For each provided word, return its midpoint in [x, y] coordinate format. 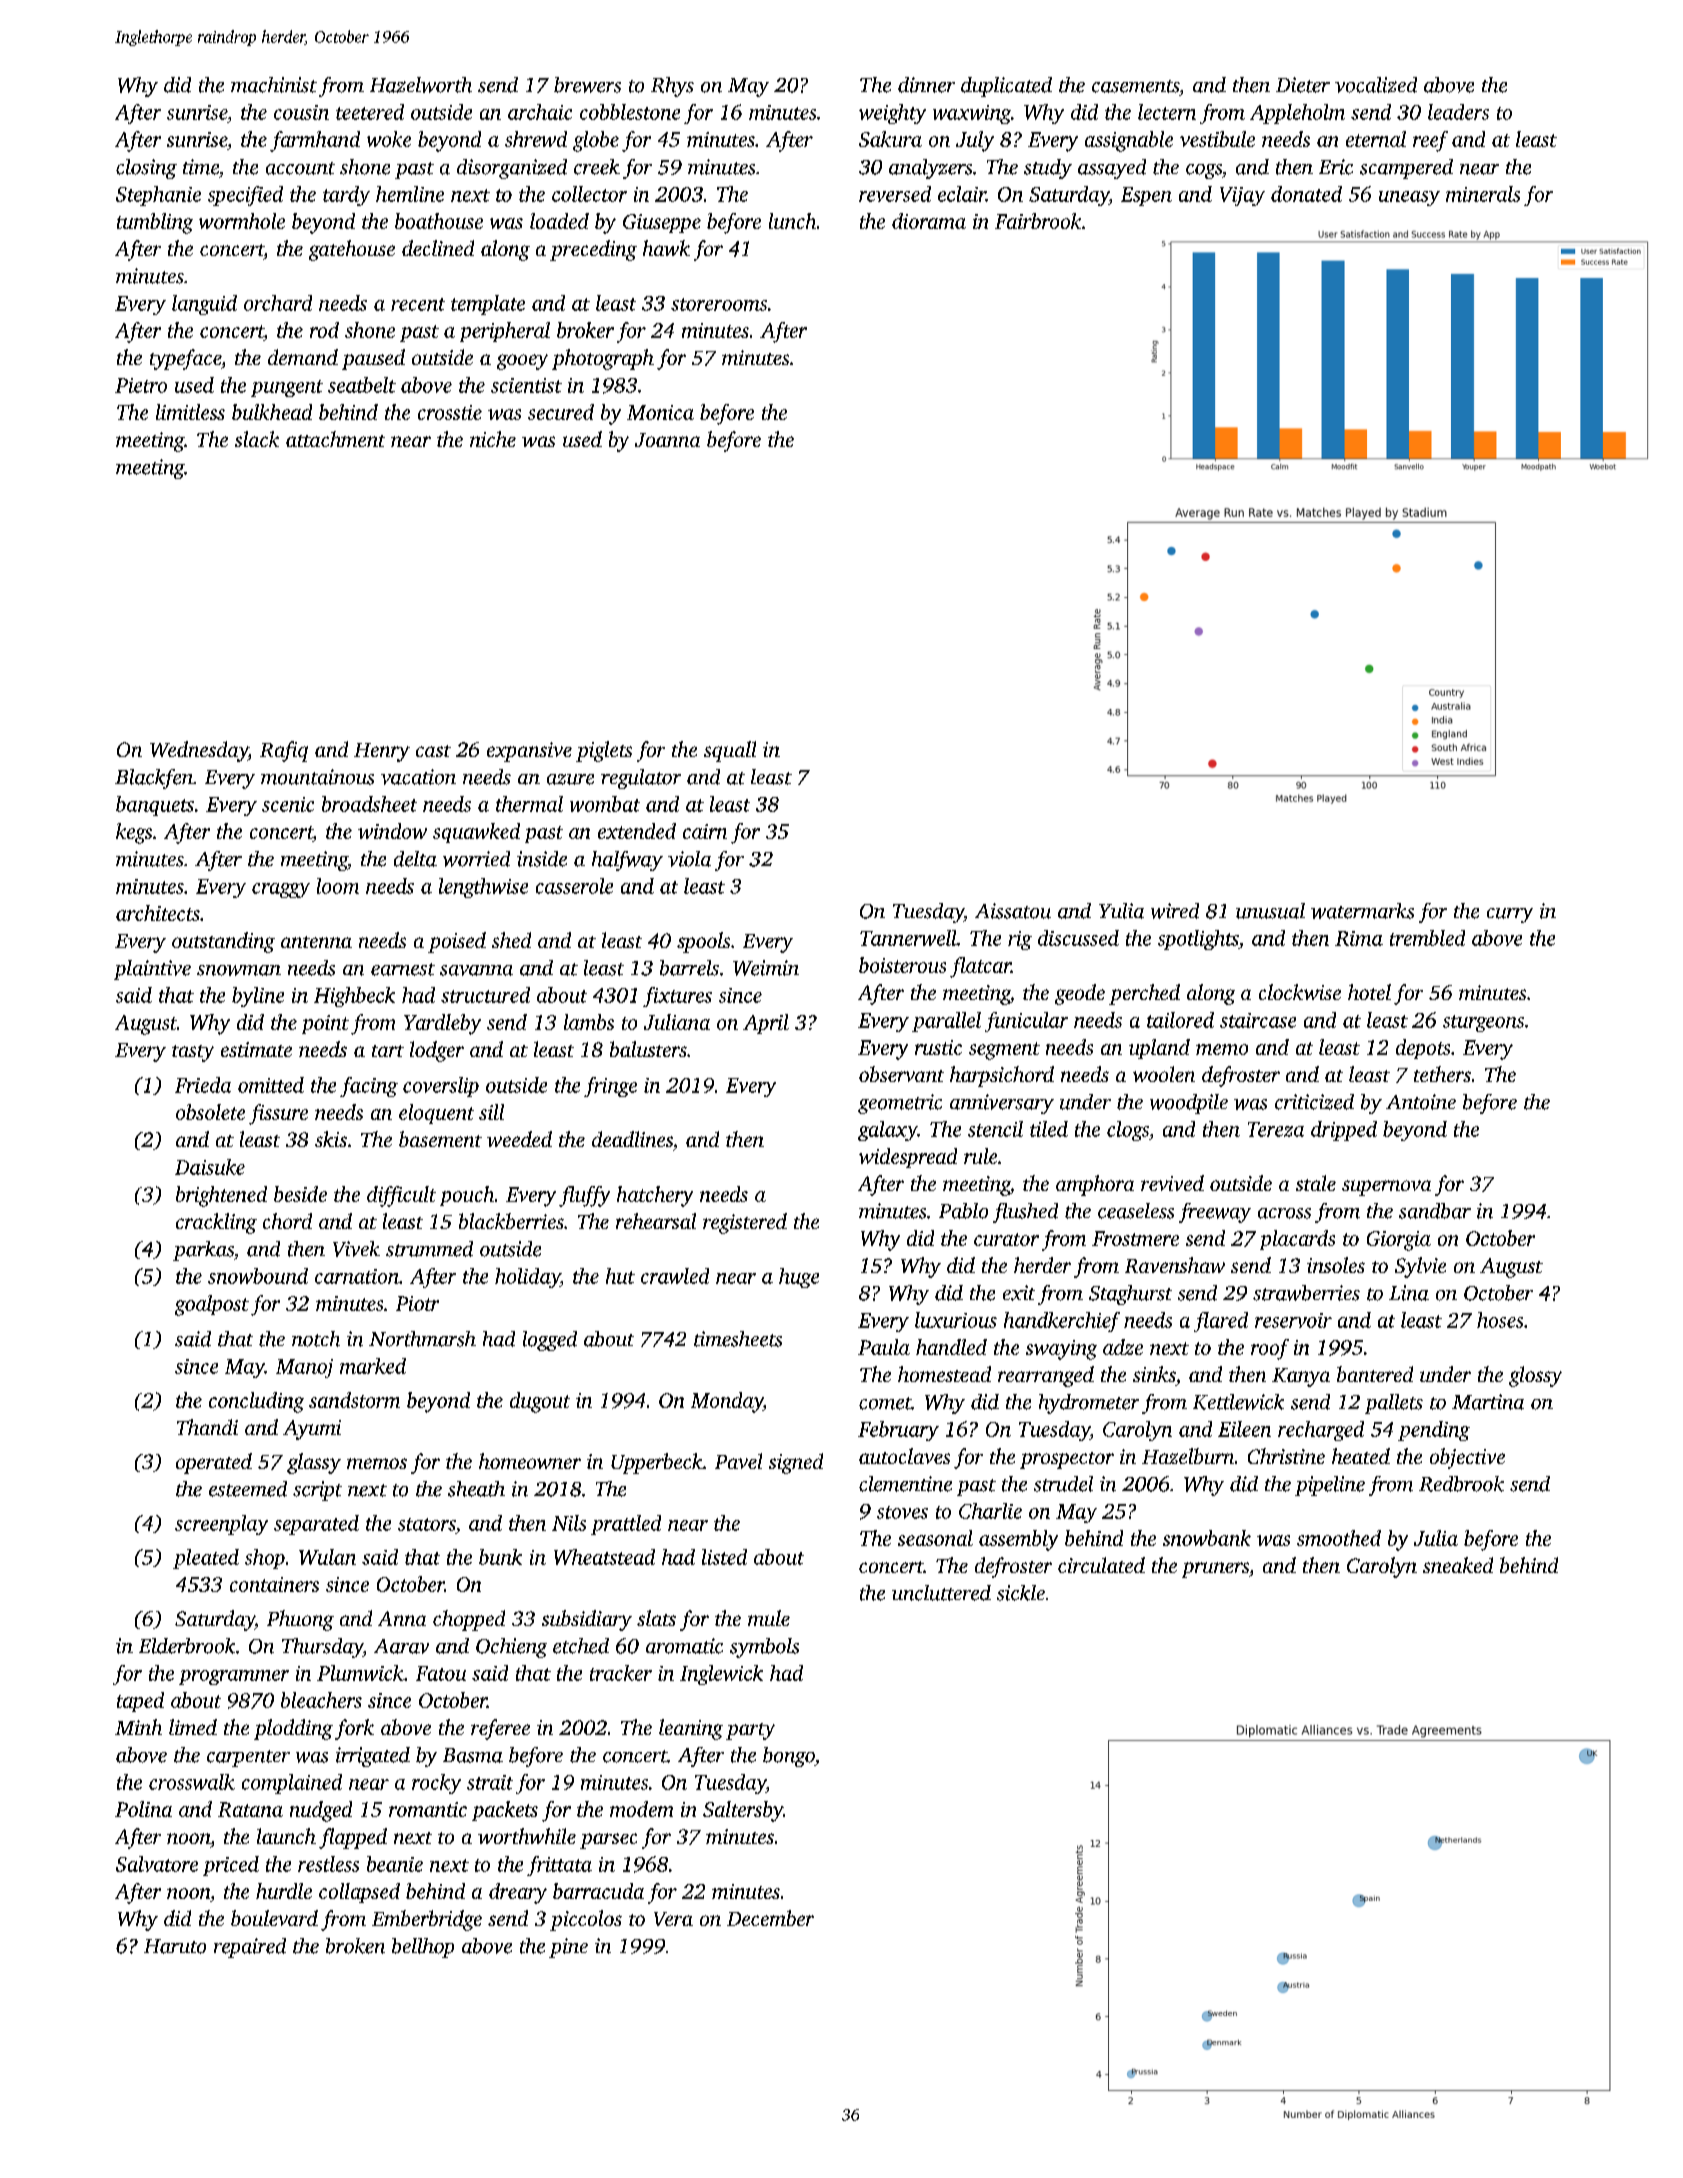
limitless [190, 412]
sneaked [1458, 1565]
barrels [689, 968]
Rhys [672, 87]
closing [146, 169]
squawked [476, 833]
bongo [789, 1757]
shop [265, 1559]
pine [568, 1948]
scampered [1406, 169]
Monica [660, 412]
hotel [1369, 992]
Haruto [175, 1946]
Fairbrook [1038, 221]
